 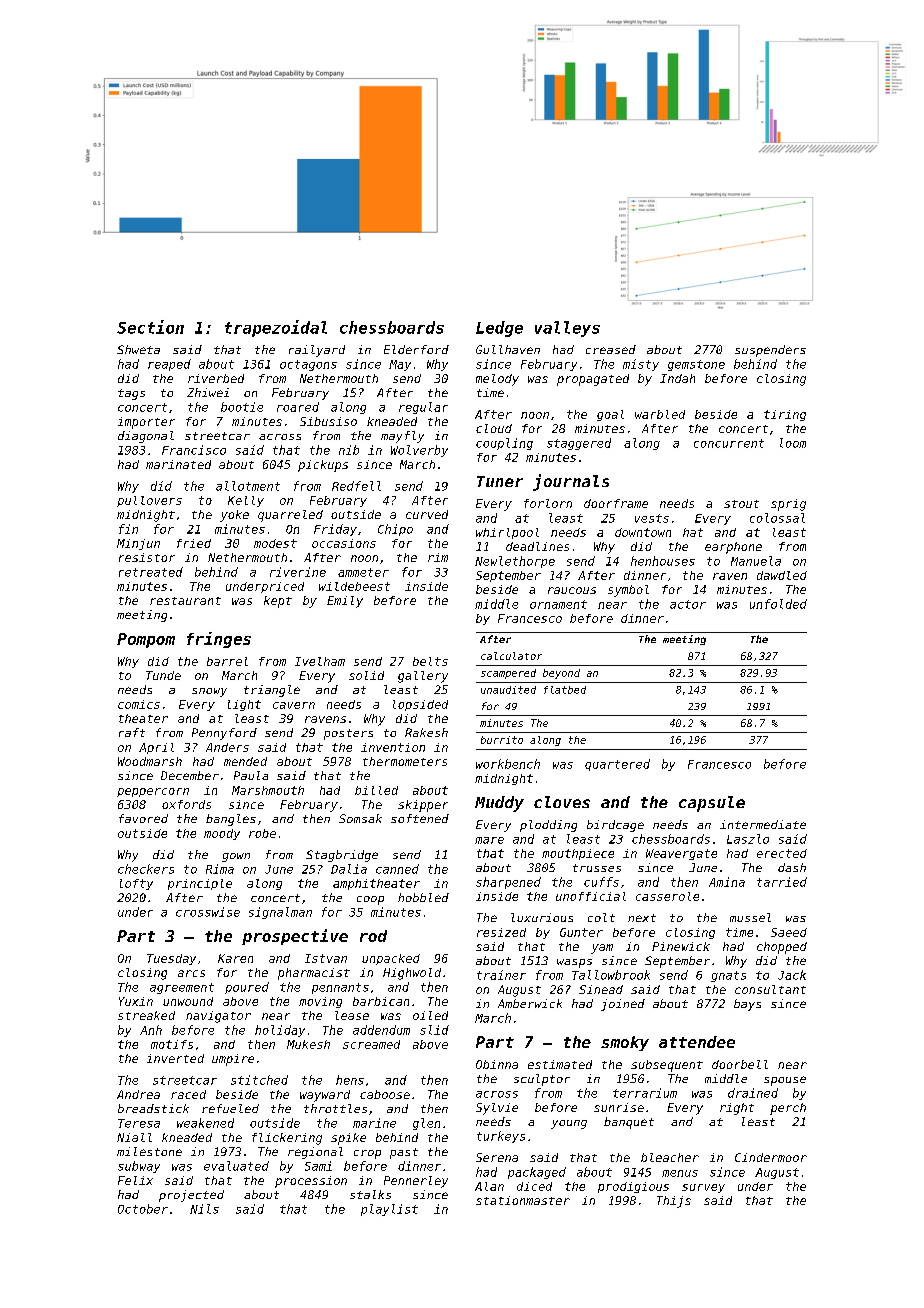 What do you see at coordinates (501, 975) in the document?
I see `trainer` at bounding box center [501, 975].
